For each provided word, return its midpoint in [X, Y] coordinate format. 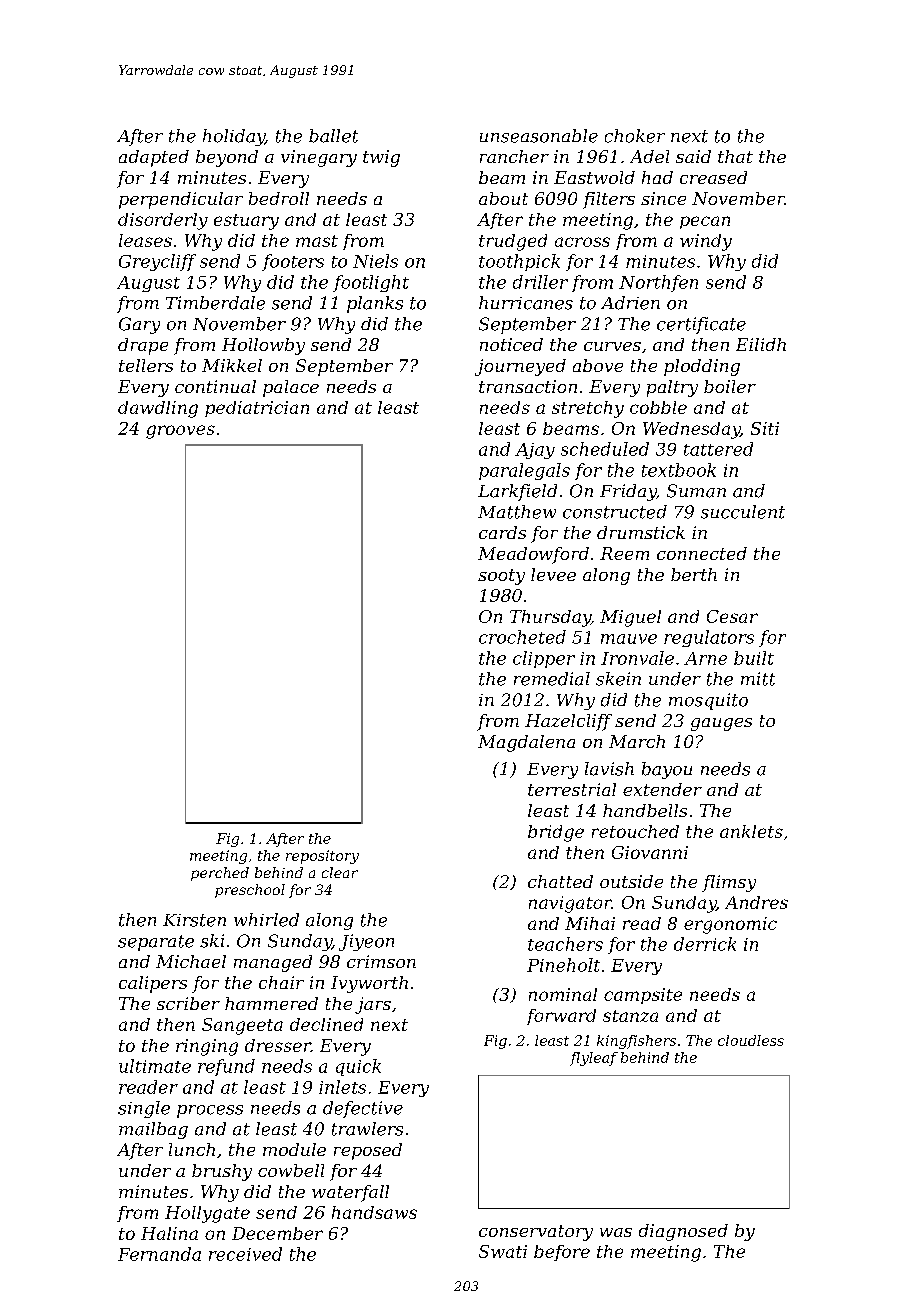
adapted [154, 158]
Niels [375, 261]
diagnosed [683, 1232]
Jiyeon [366, 942]
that [735, 156]
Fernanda [159, 1254]
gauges [721, 724]
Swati [503, 1251]
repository [322, 857]
